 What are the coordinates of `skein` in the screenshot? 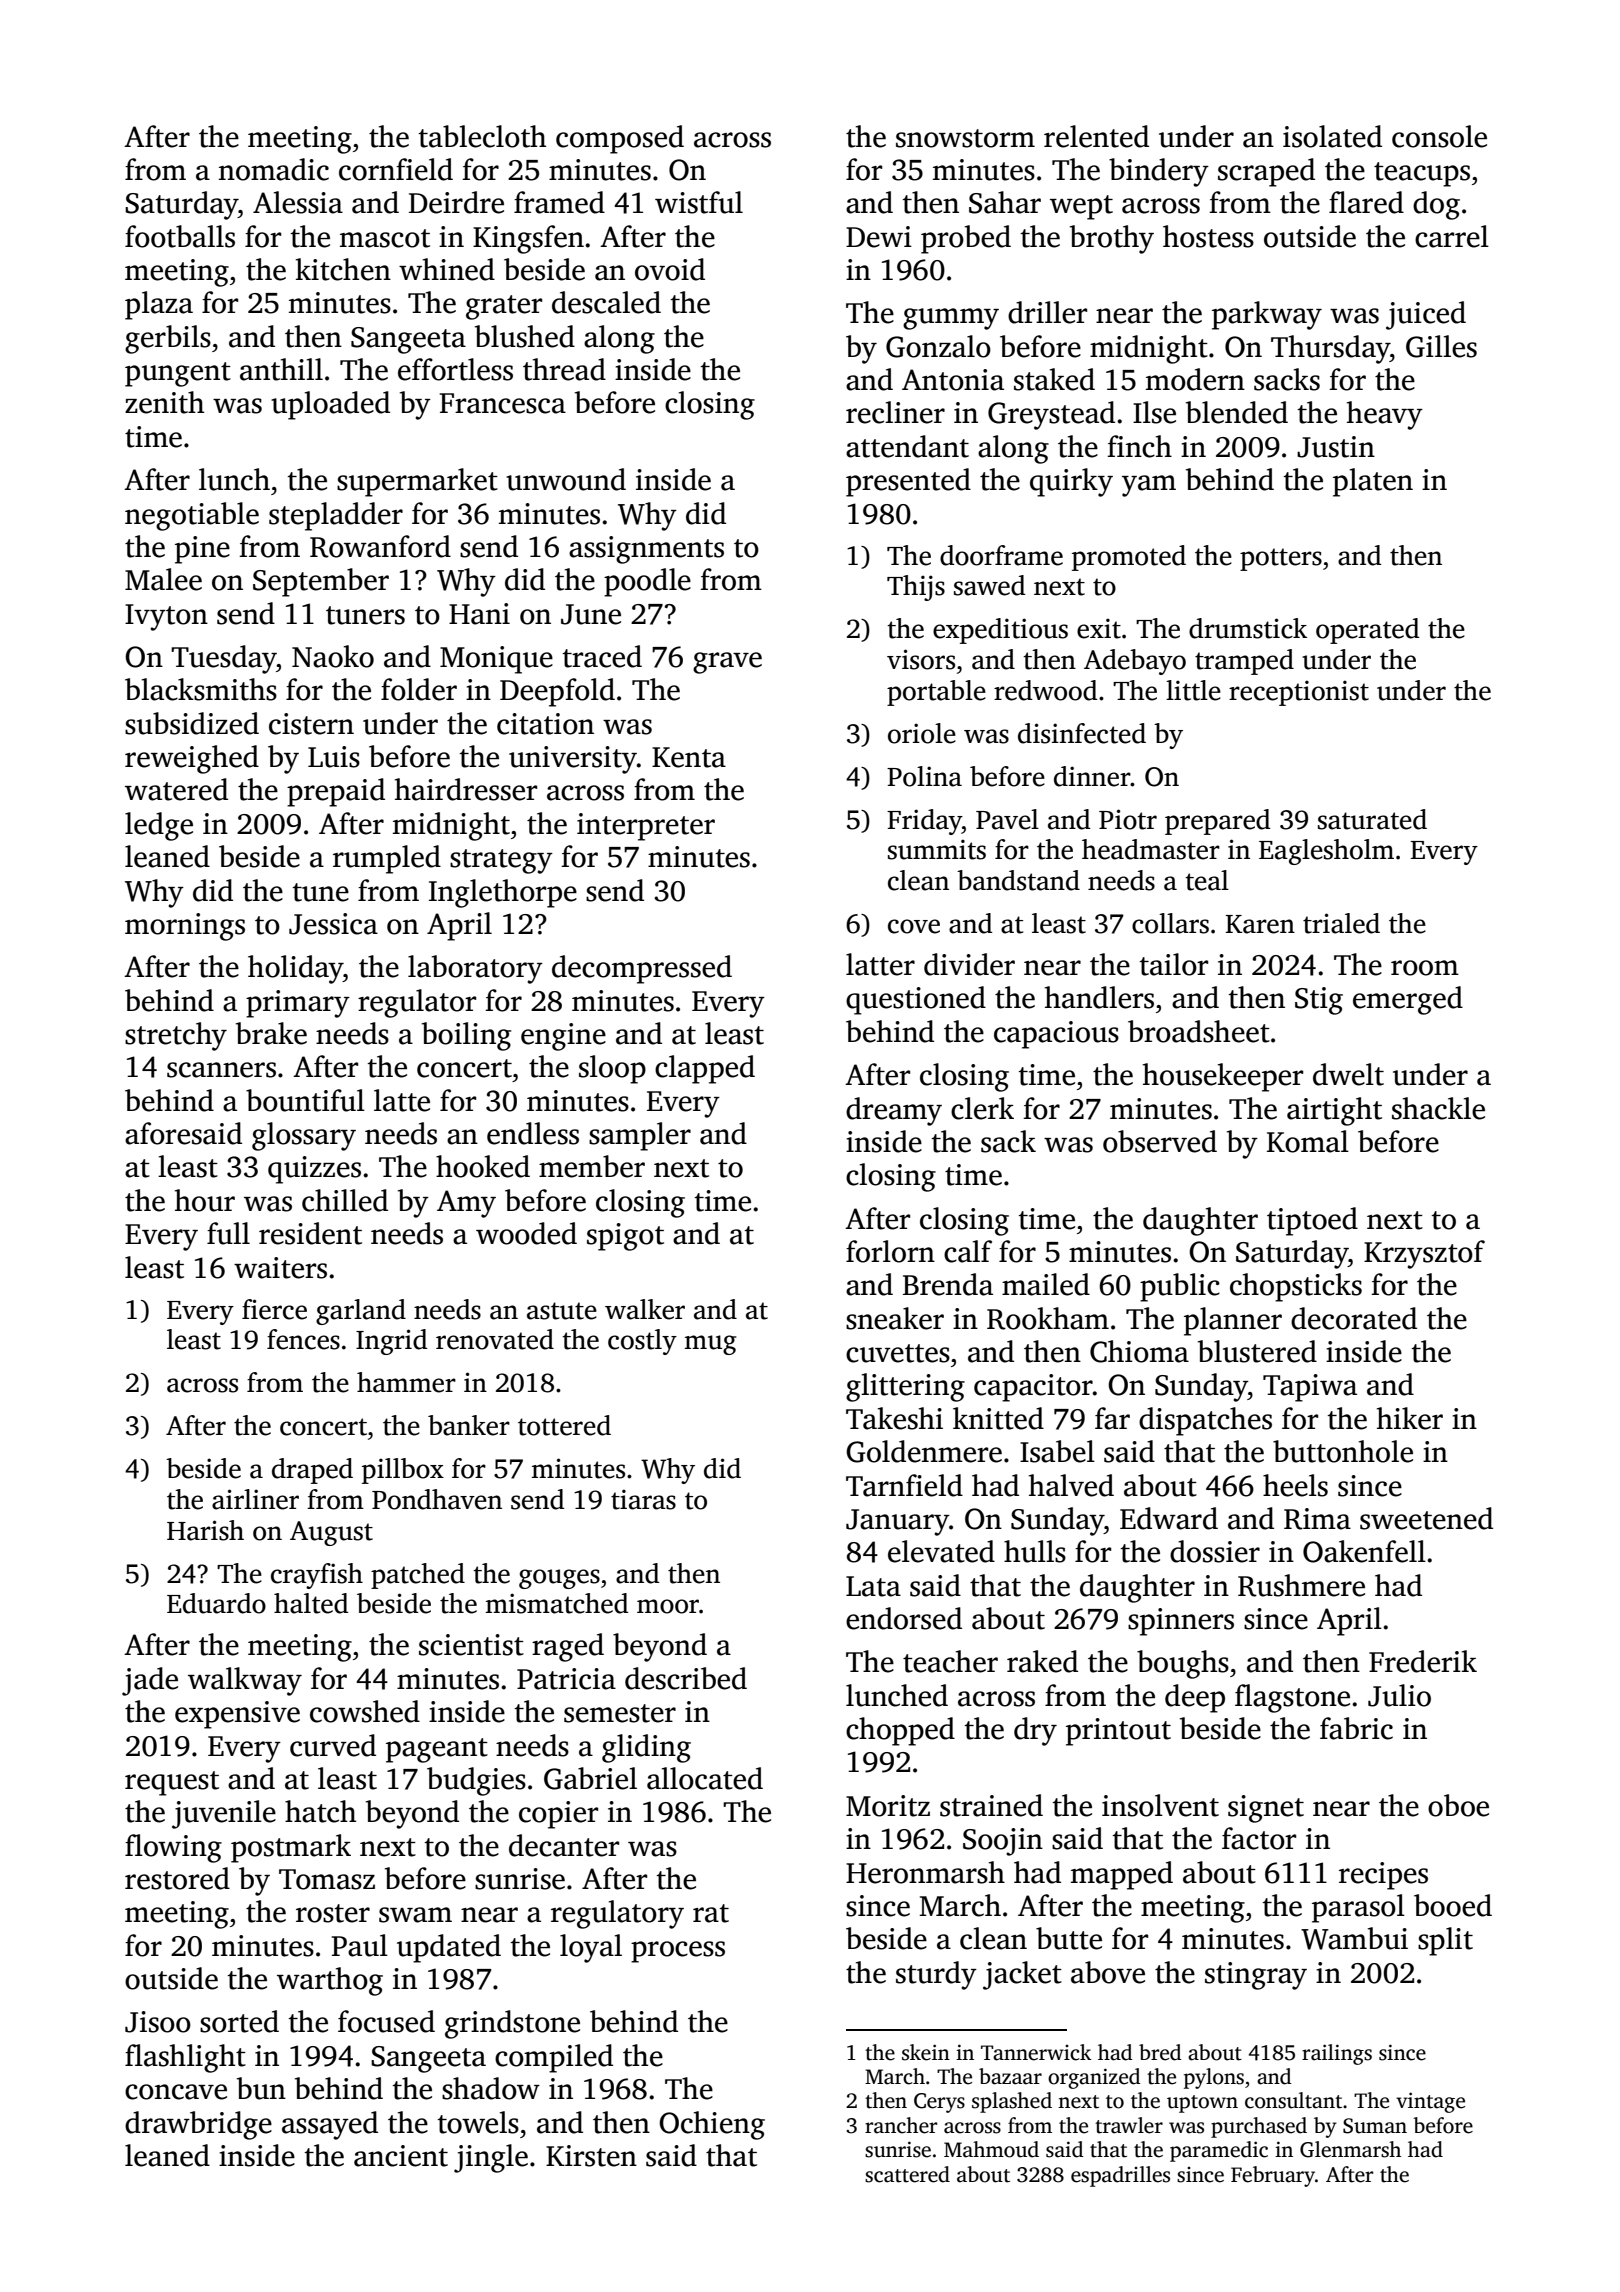 It's located at (926, 2052).
